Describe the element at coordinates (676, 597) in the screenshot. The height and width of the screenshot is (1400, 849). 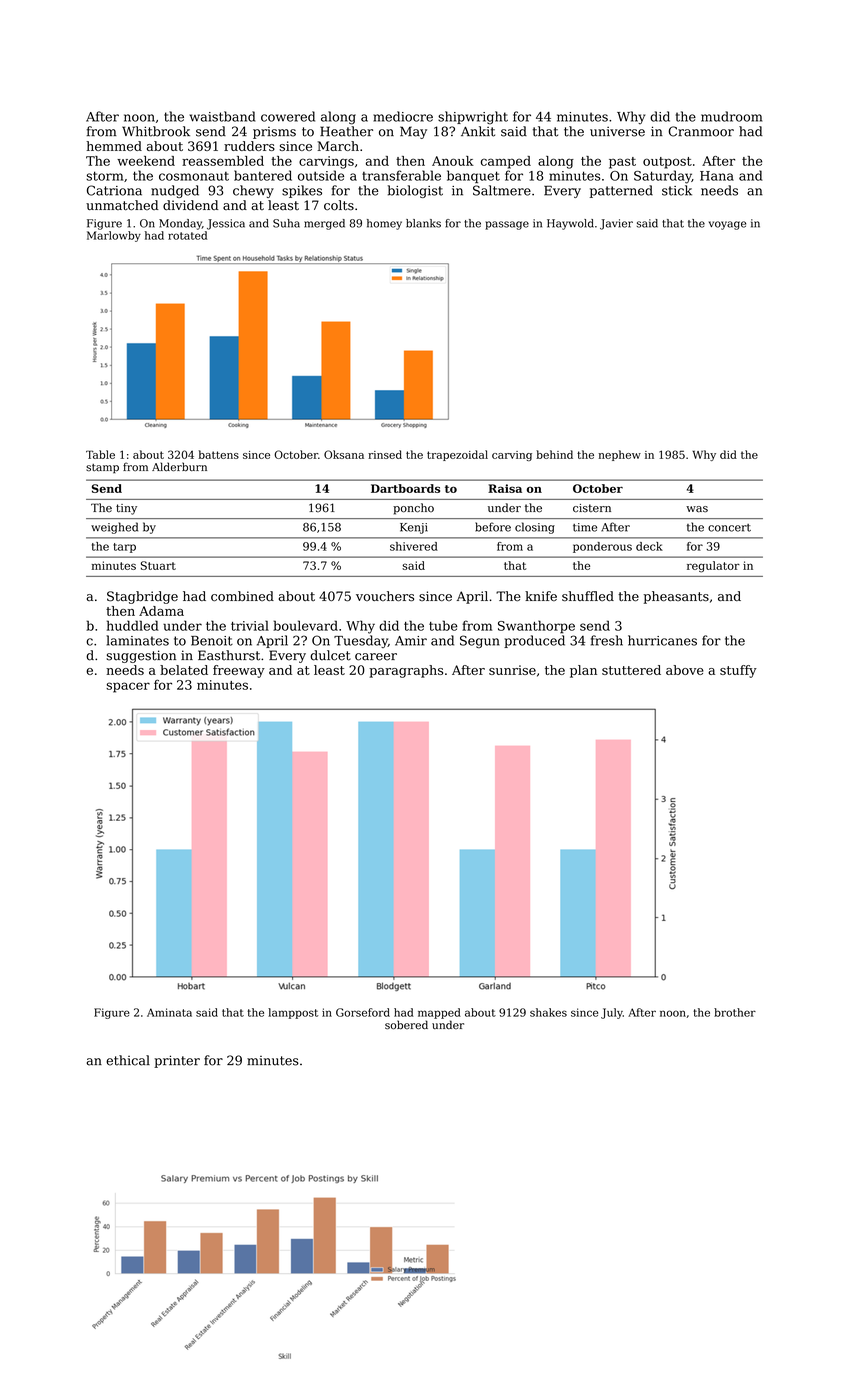
I see `pheasants` at that location.
